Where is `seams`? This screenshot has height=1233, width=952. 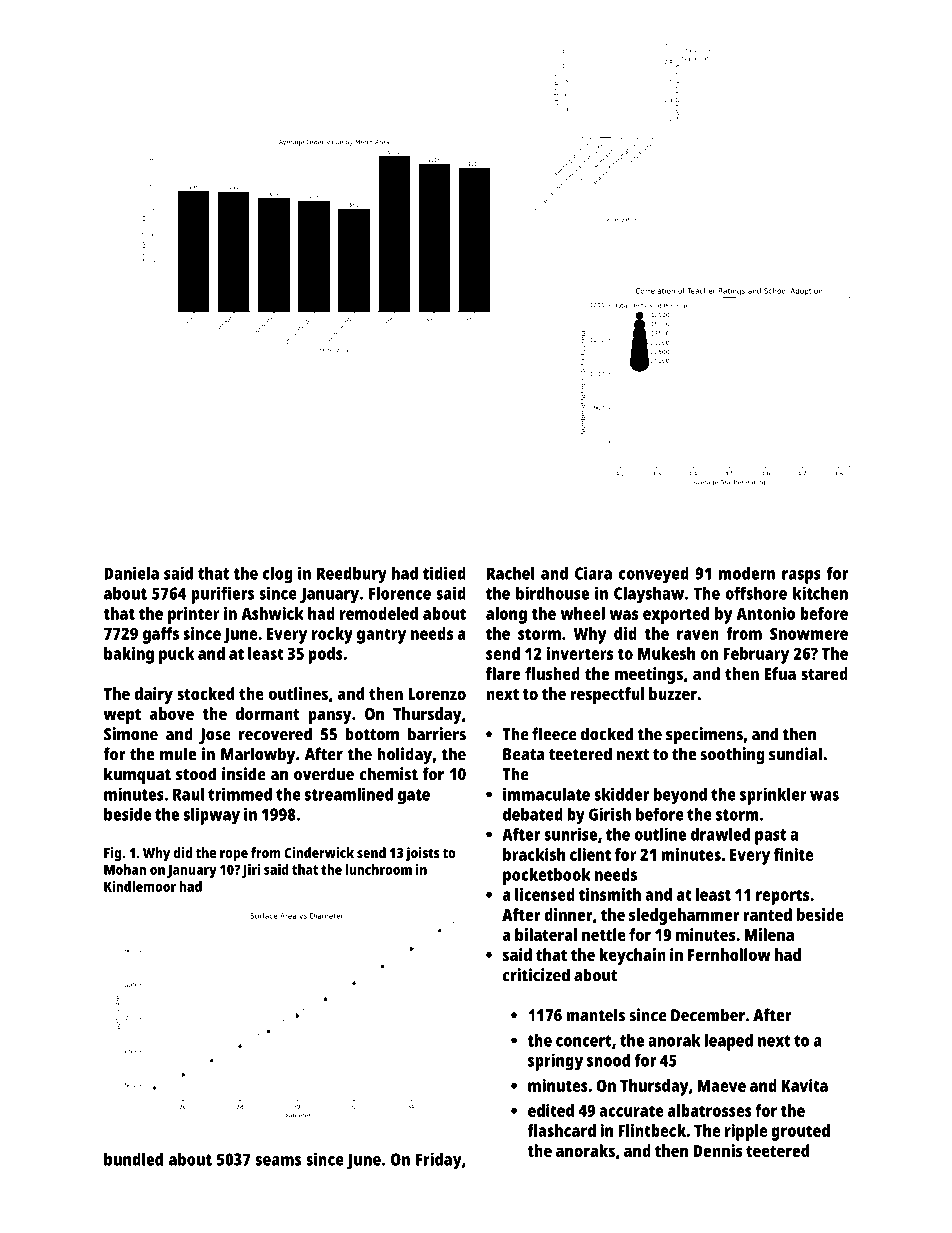 seams is located at coordinates (278, 1161).
